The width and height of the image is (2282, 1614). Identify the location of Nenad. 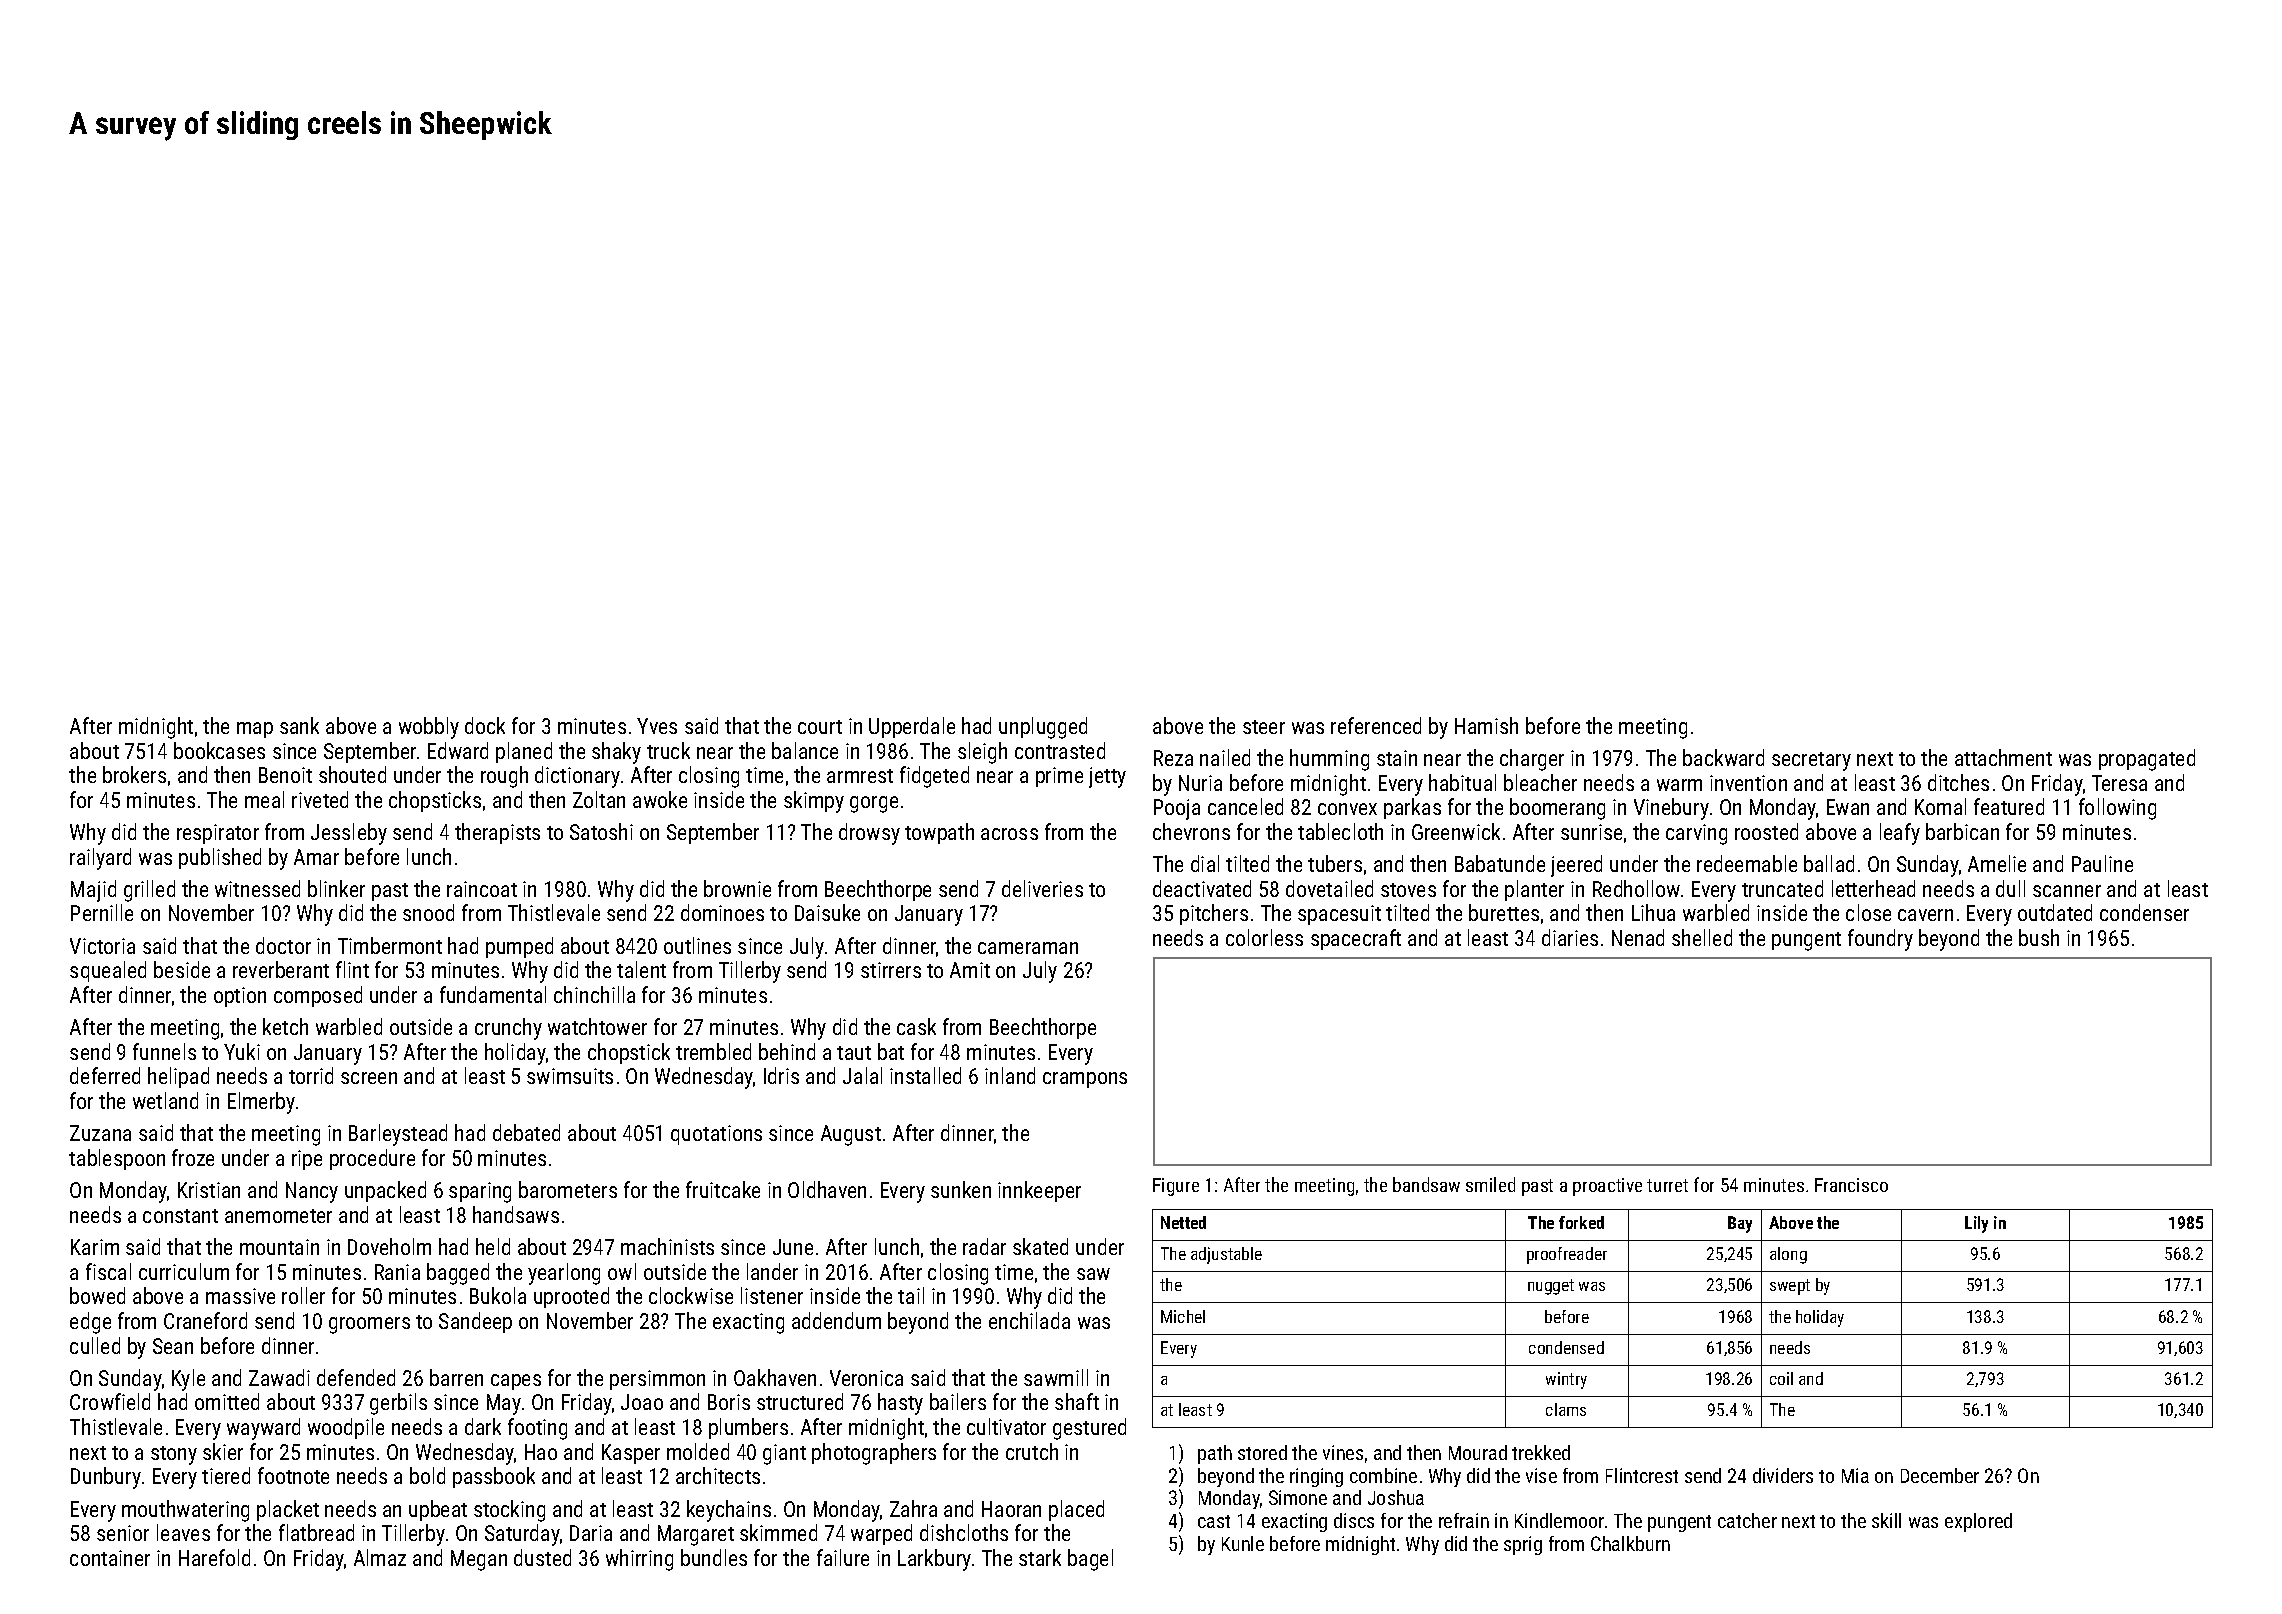
(1638, 937).
